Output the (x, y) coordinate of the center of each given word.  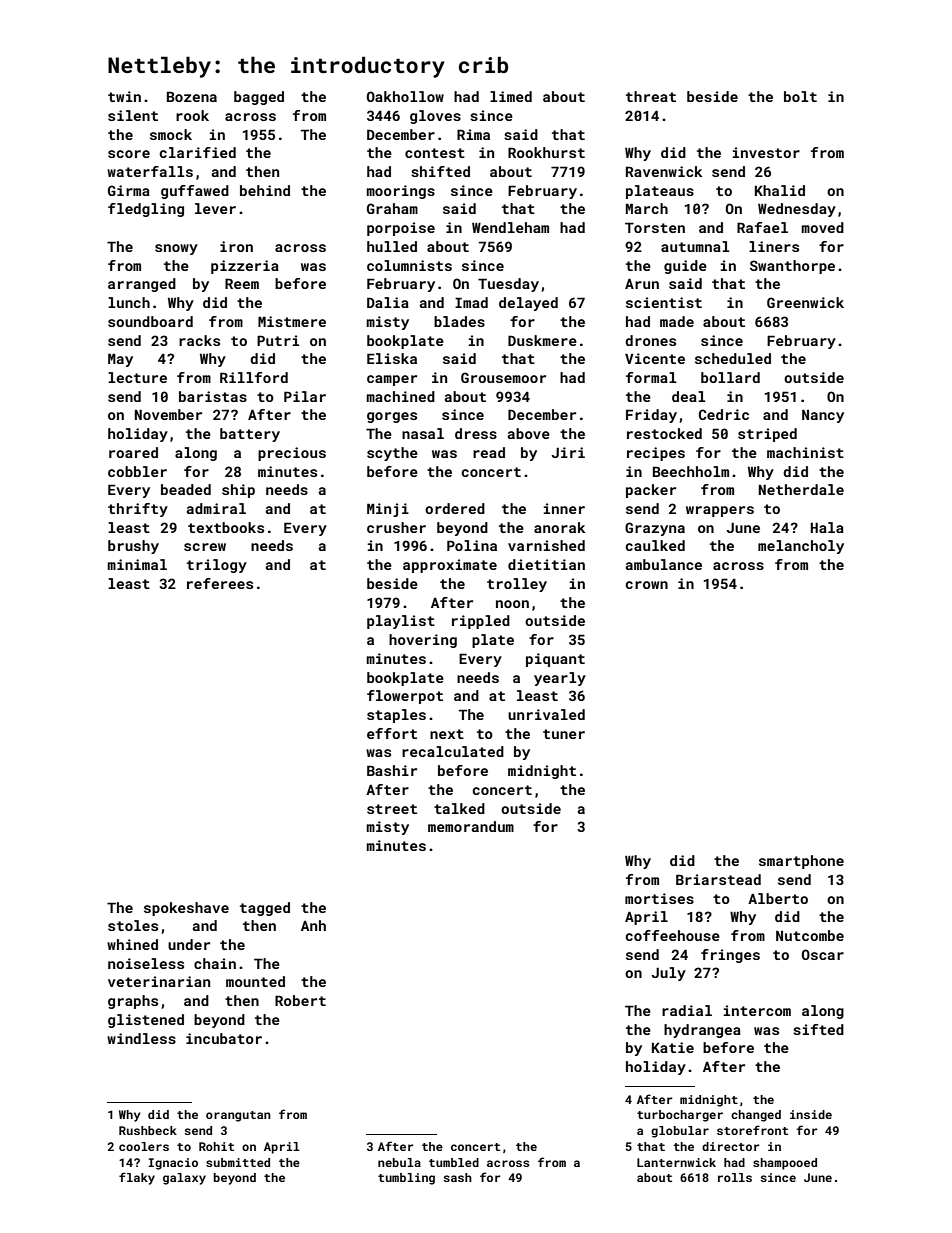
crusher (396, 527)
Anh (313, 925)
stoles (133, 925)
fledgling (146, 210)
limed (511, 96)
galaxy (184, 1179)
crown (646, 585)
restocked (664, 433)
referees (220, 583)
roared (133, 452)
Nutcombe (810, 935)
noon (512, 604)
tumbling (406, 1179)
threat (651, 96)
